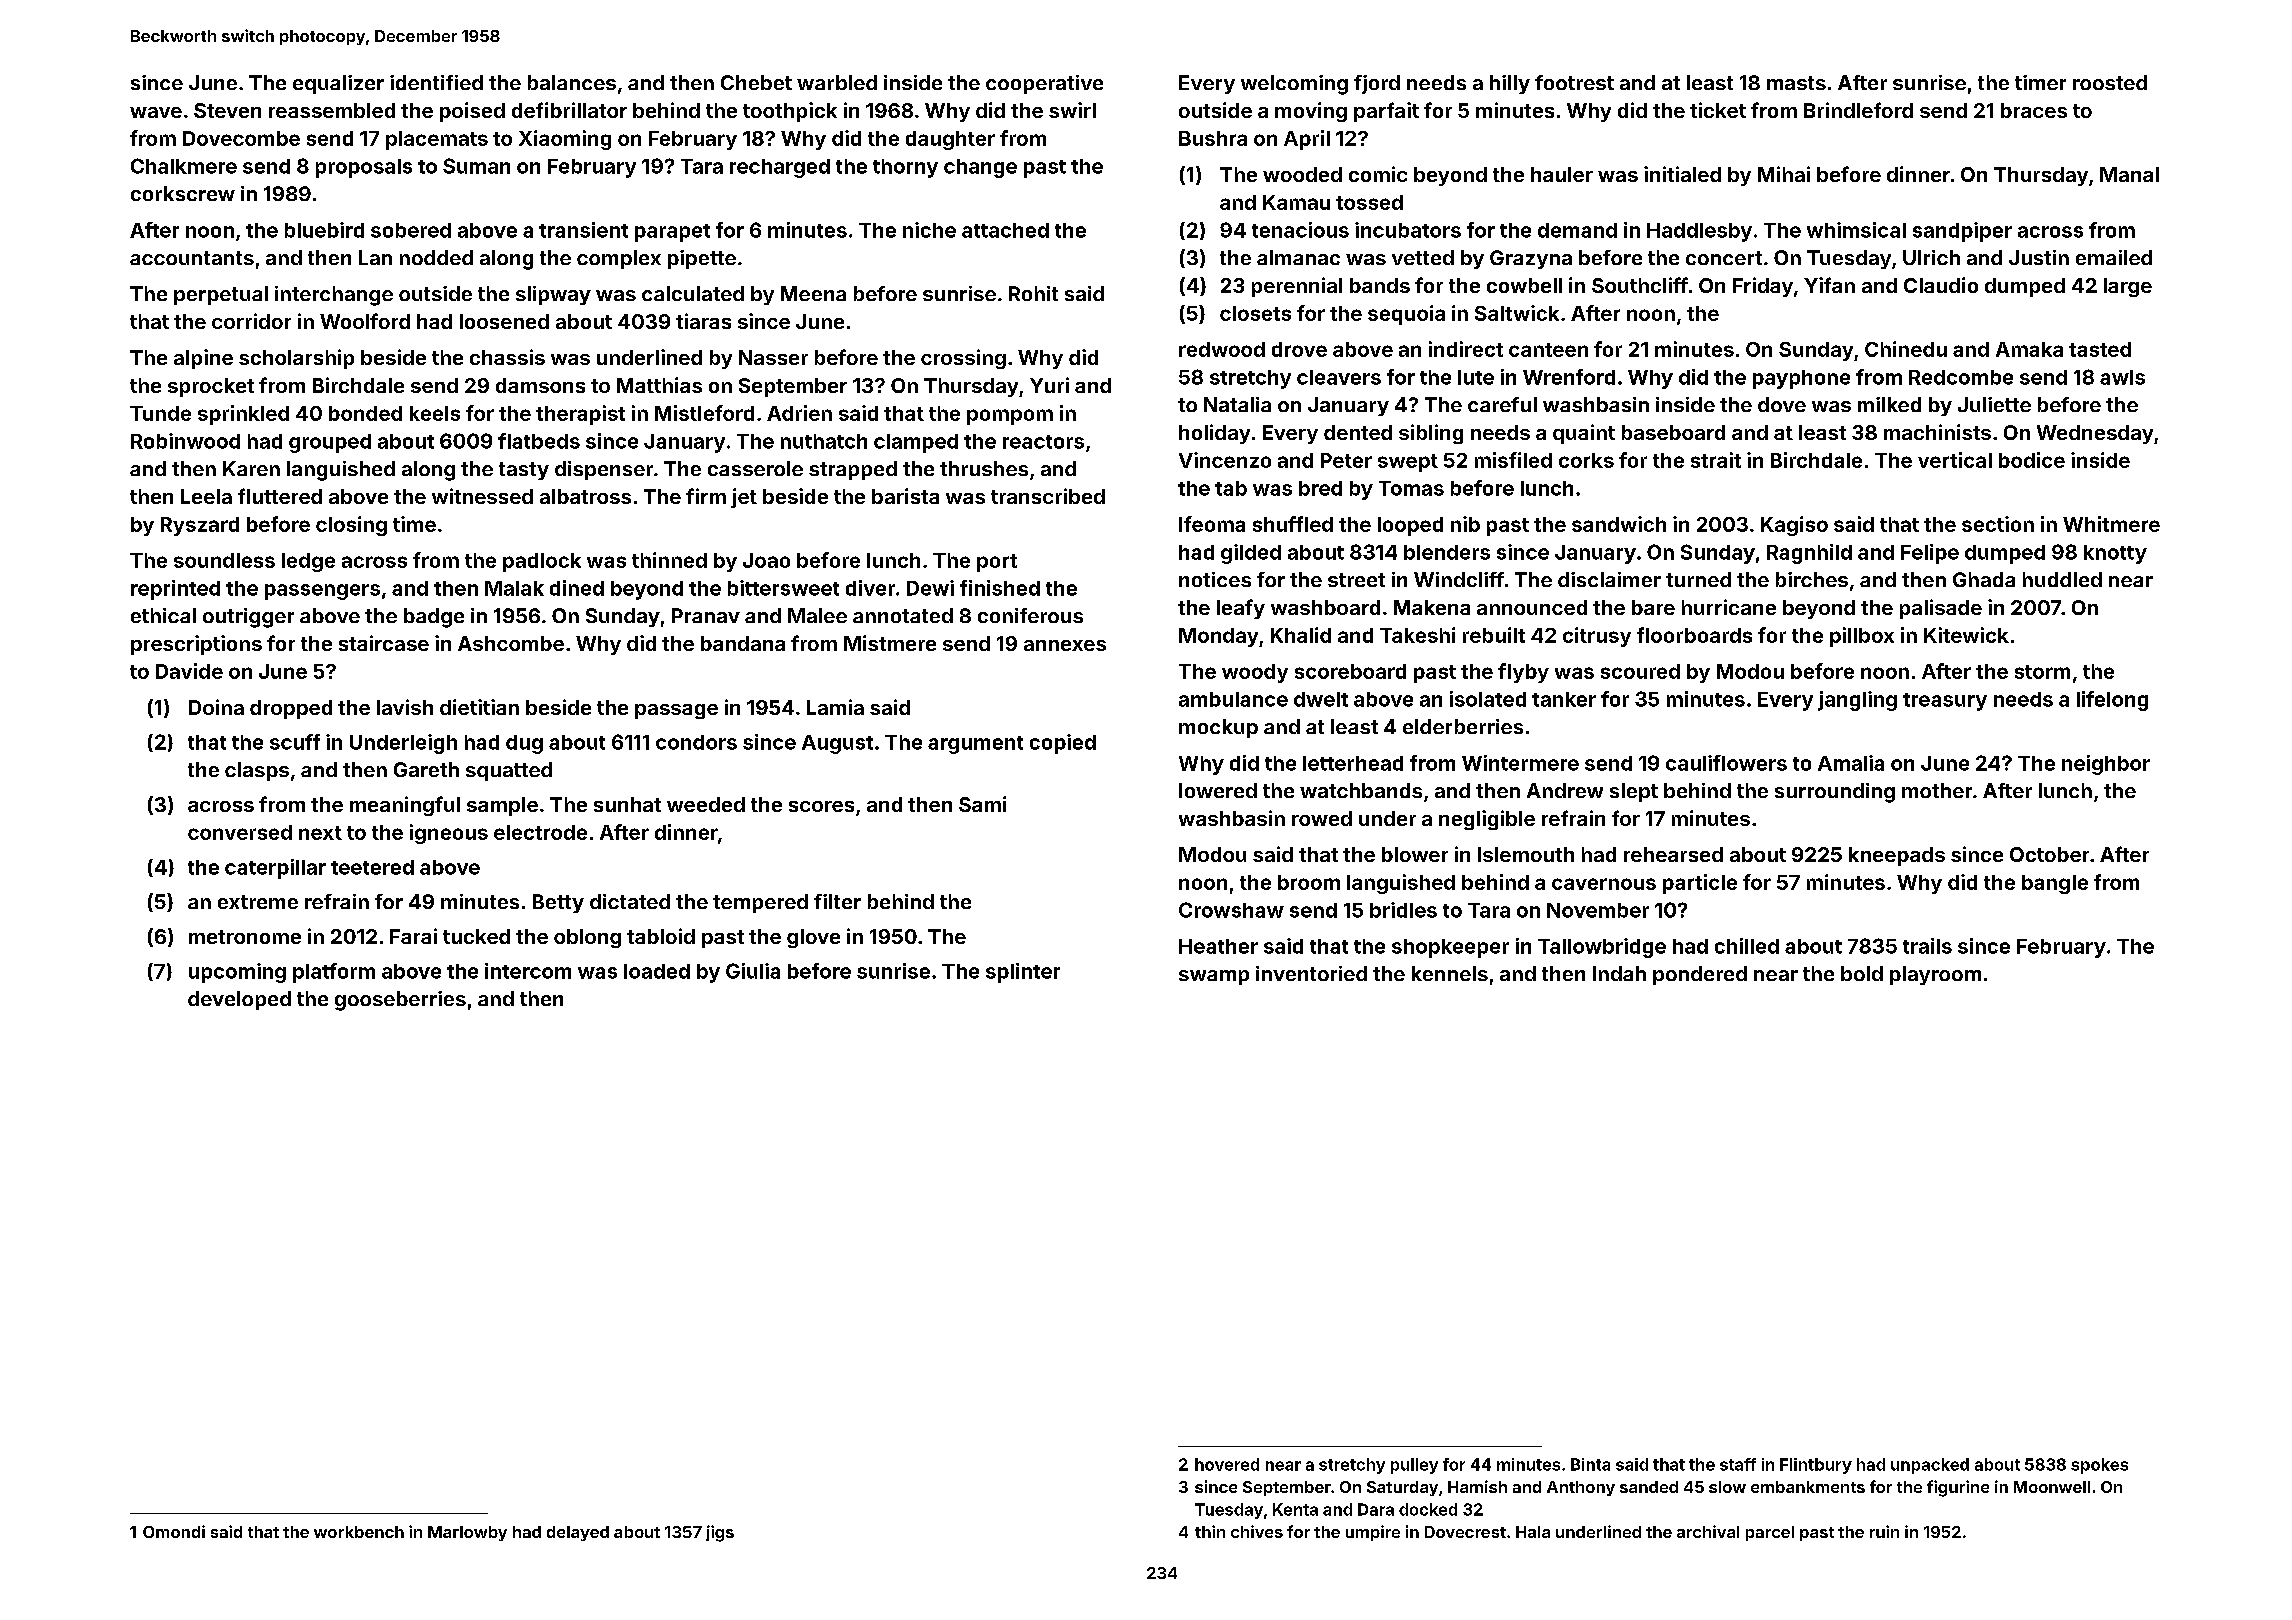  Describe the element at coordinates (813, 938) in the screenshot. I see `glove` at that location.
